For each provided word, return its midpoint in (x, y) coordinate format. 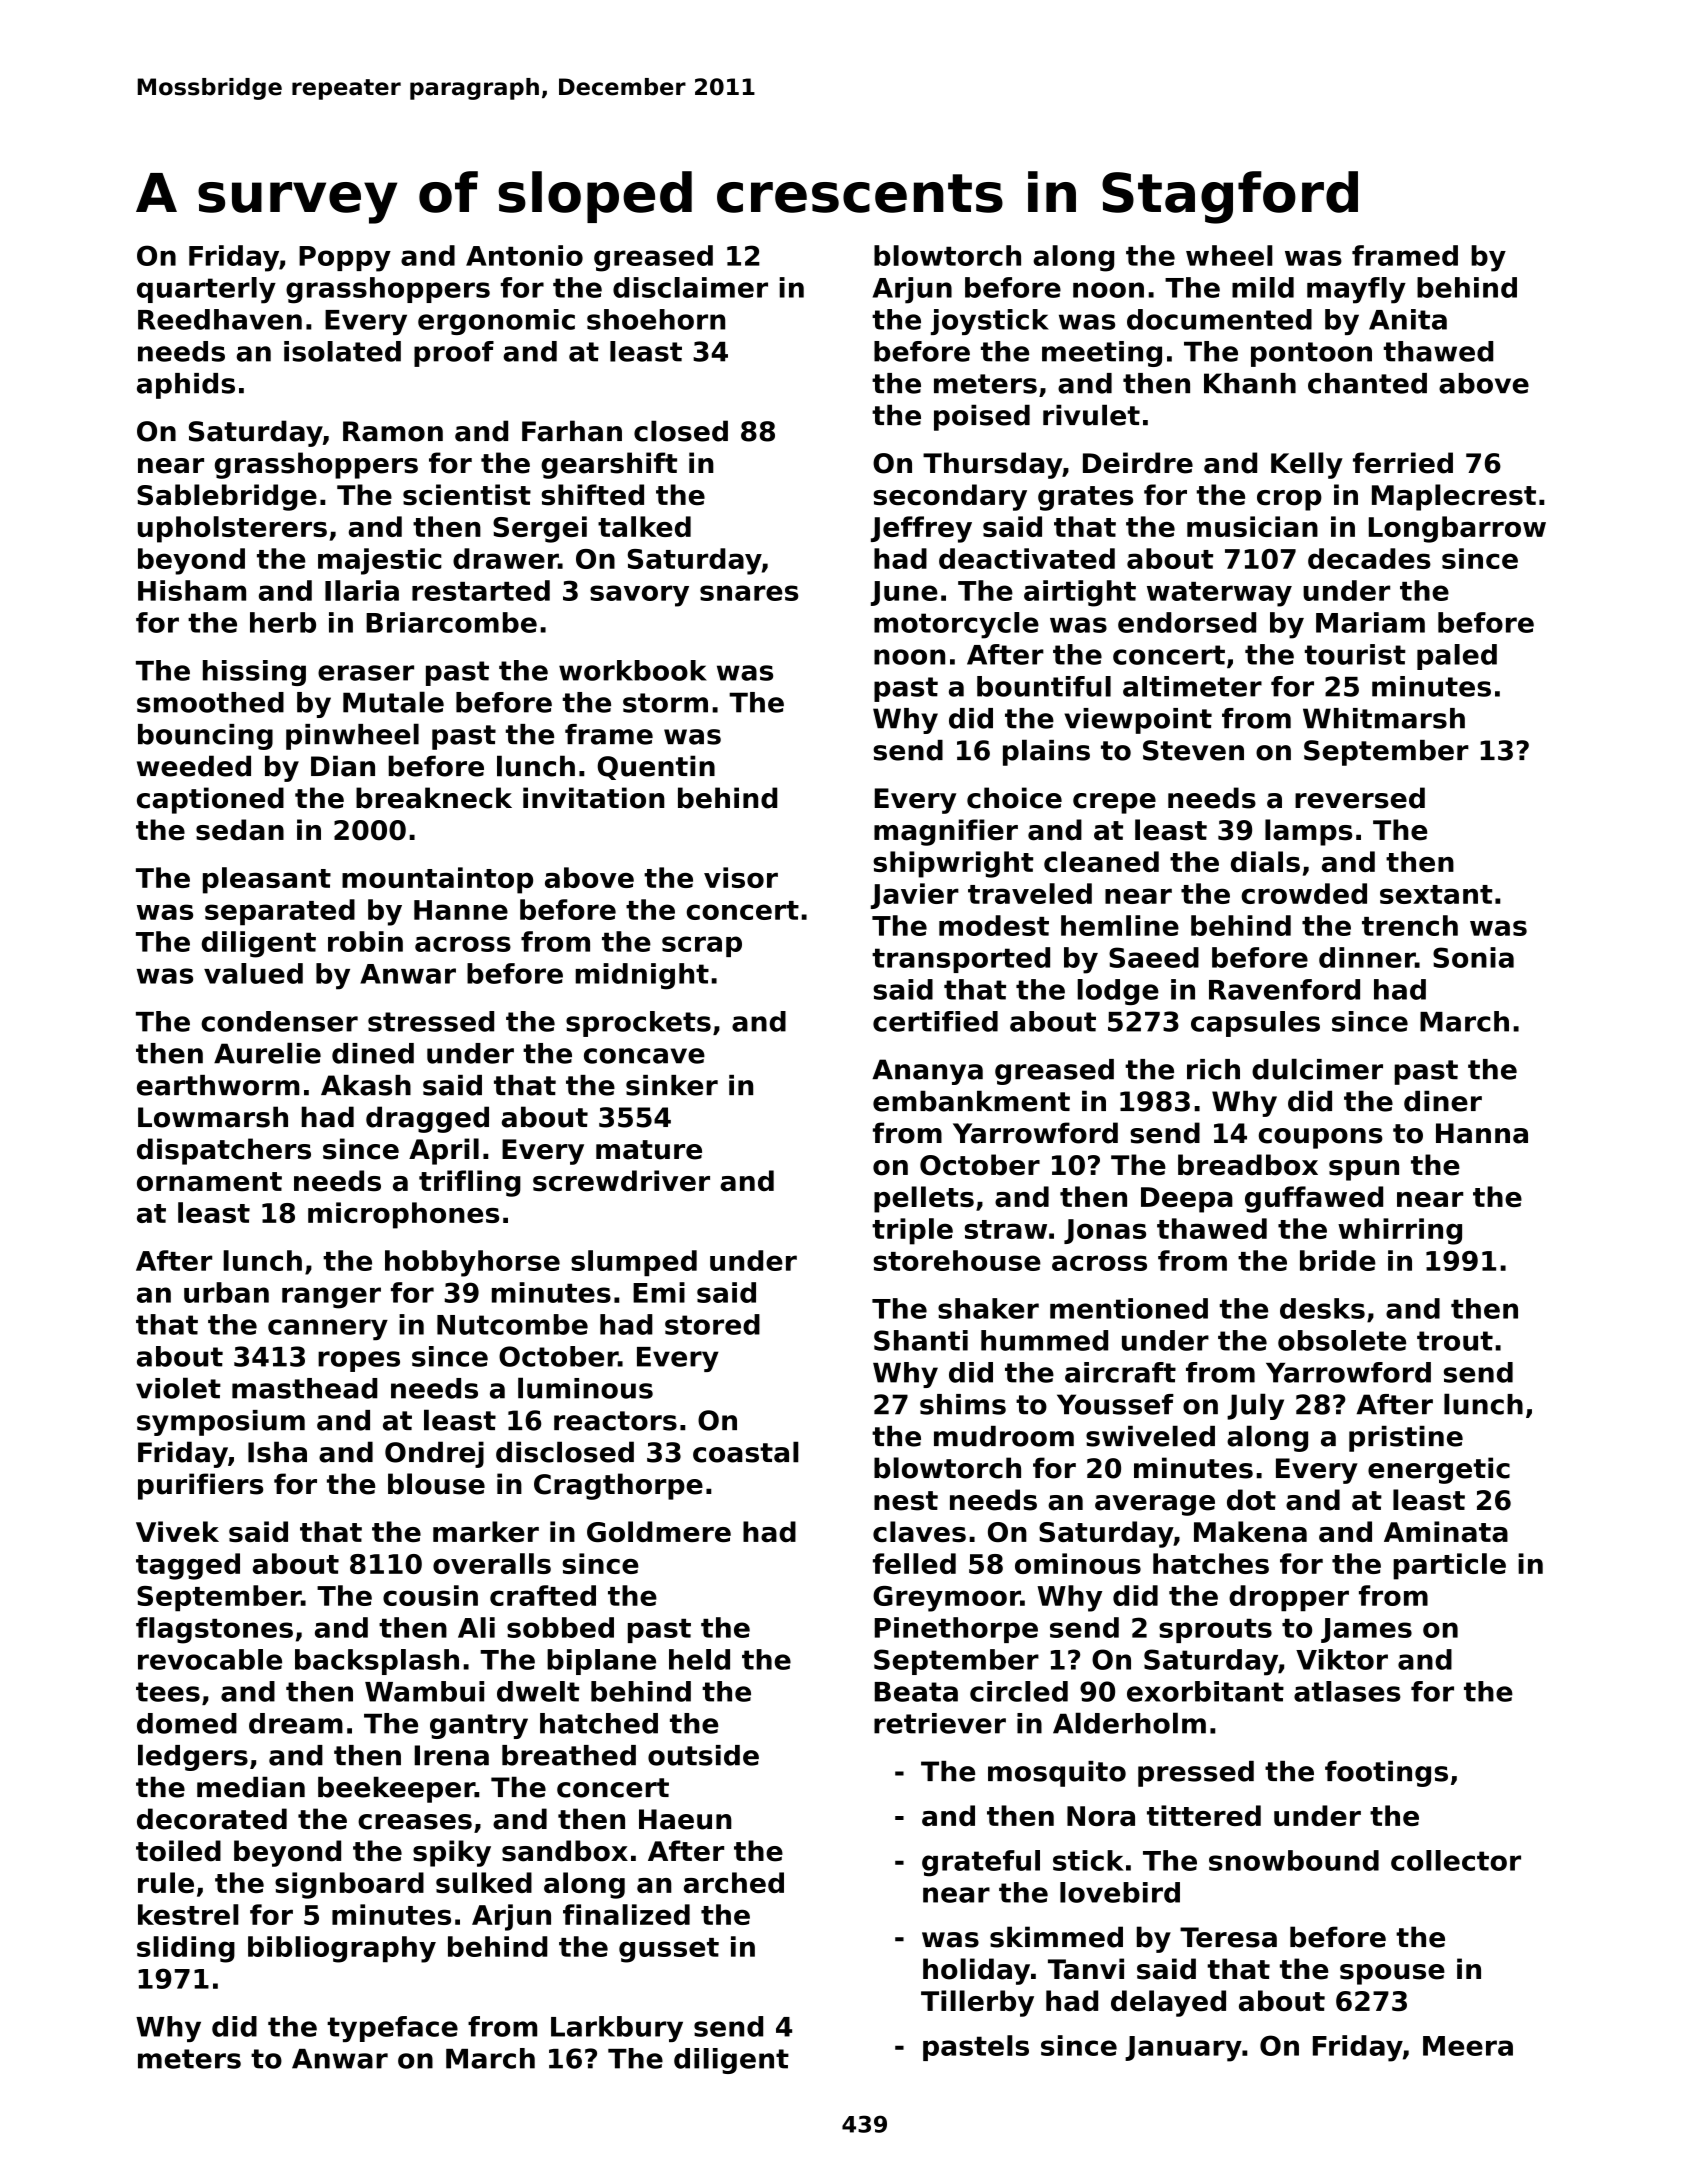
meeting (1102, 354)
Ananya (927, 1072)
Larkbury (617, 2029)
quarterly (206, 290)
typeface (392, 2029)
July (1255, 1406)
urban (226, 1292)
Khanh (1250, 383)
